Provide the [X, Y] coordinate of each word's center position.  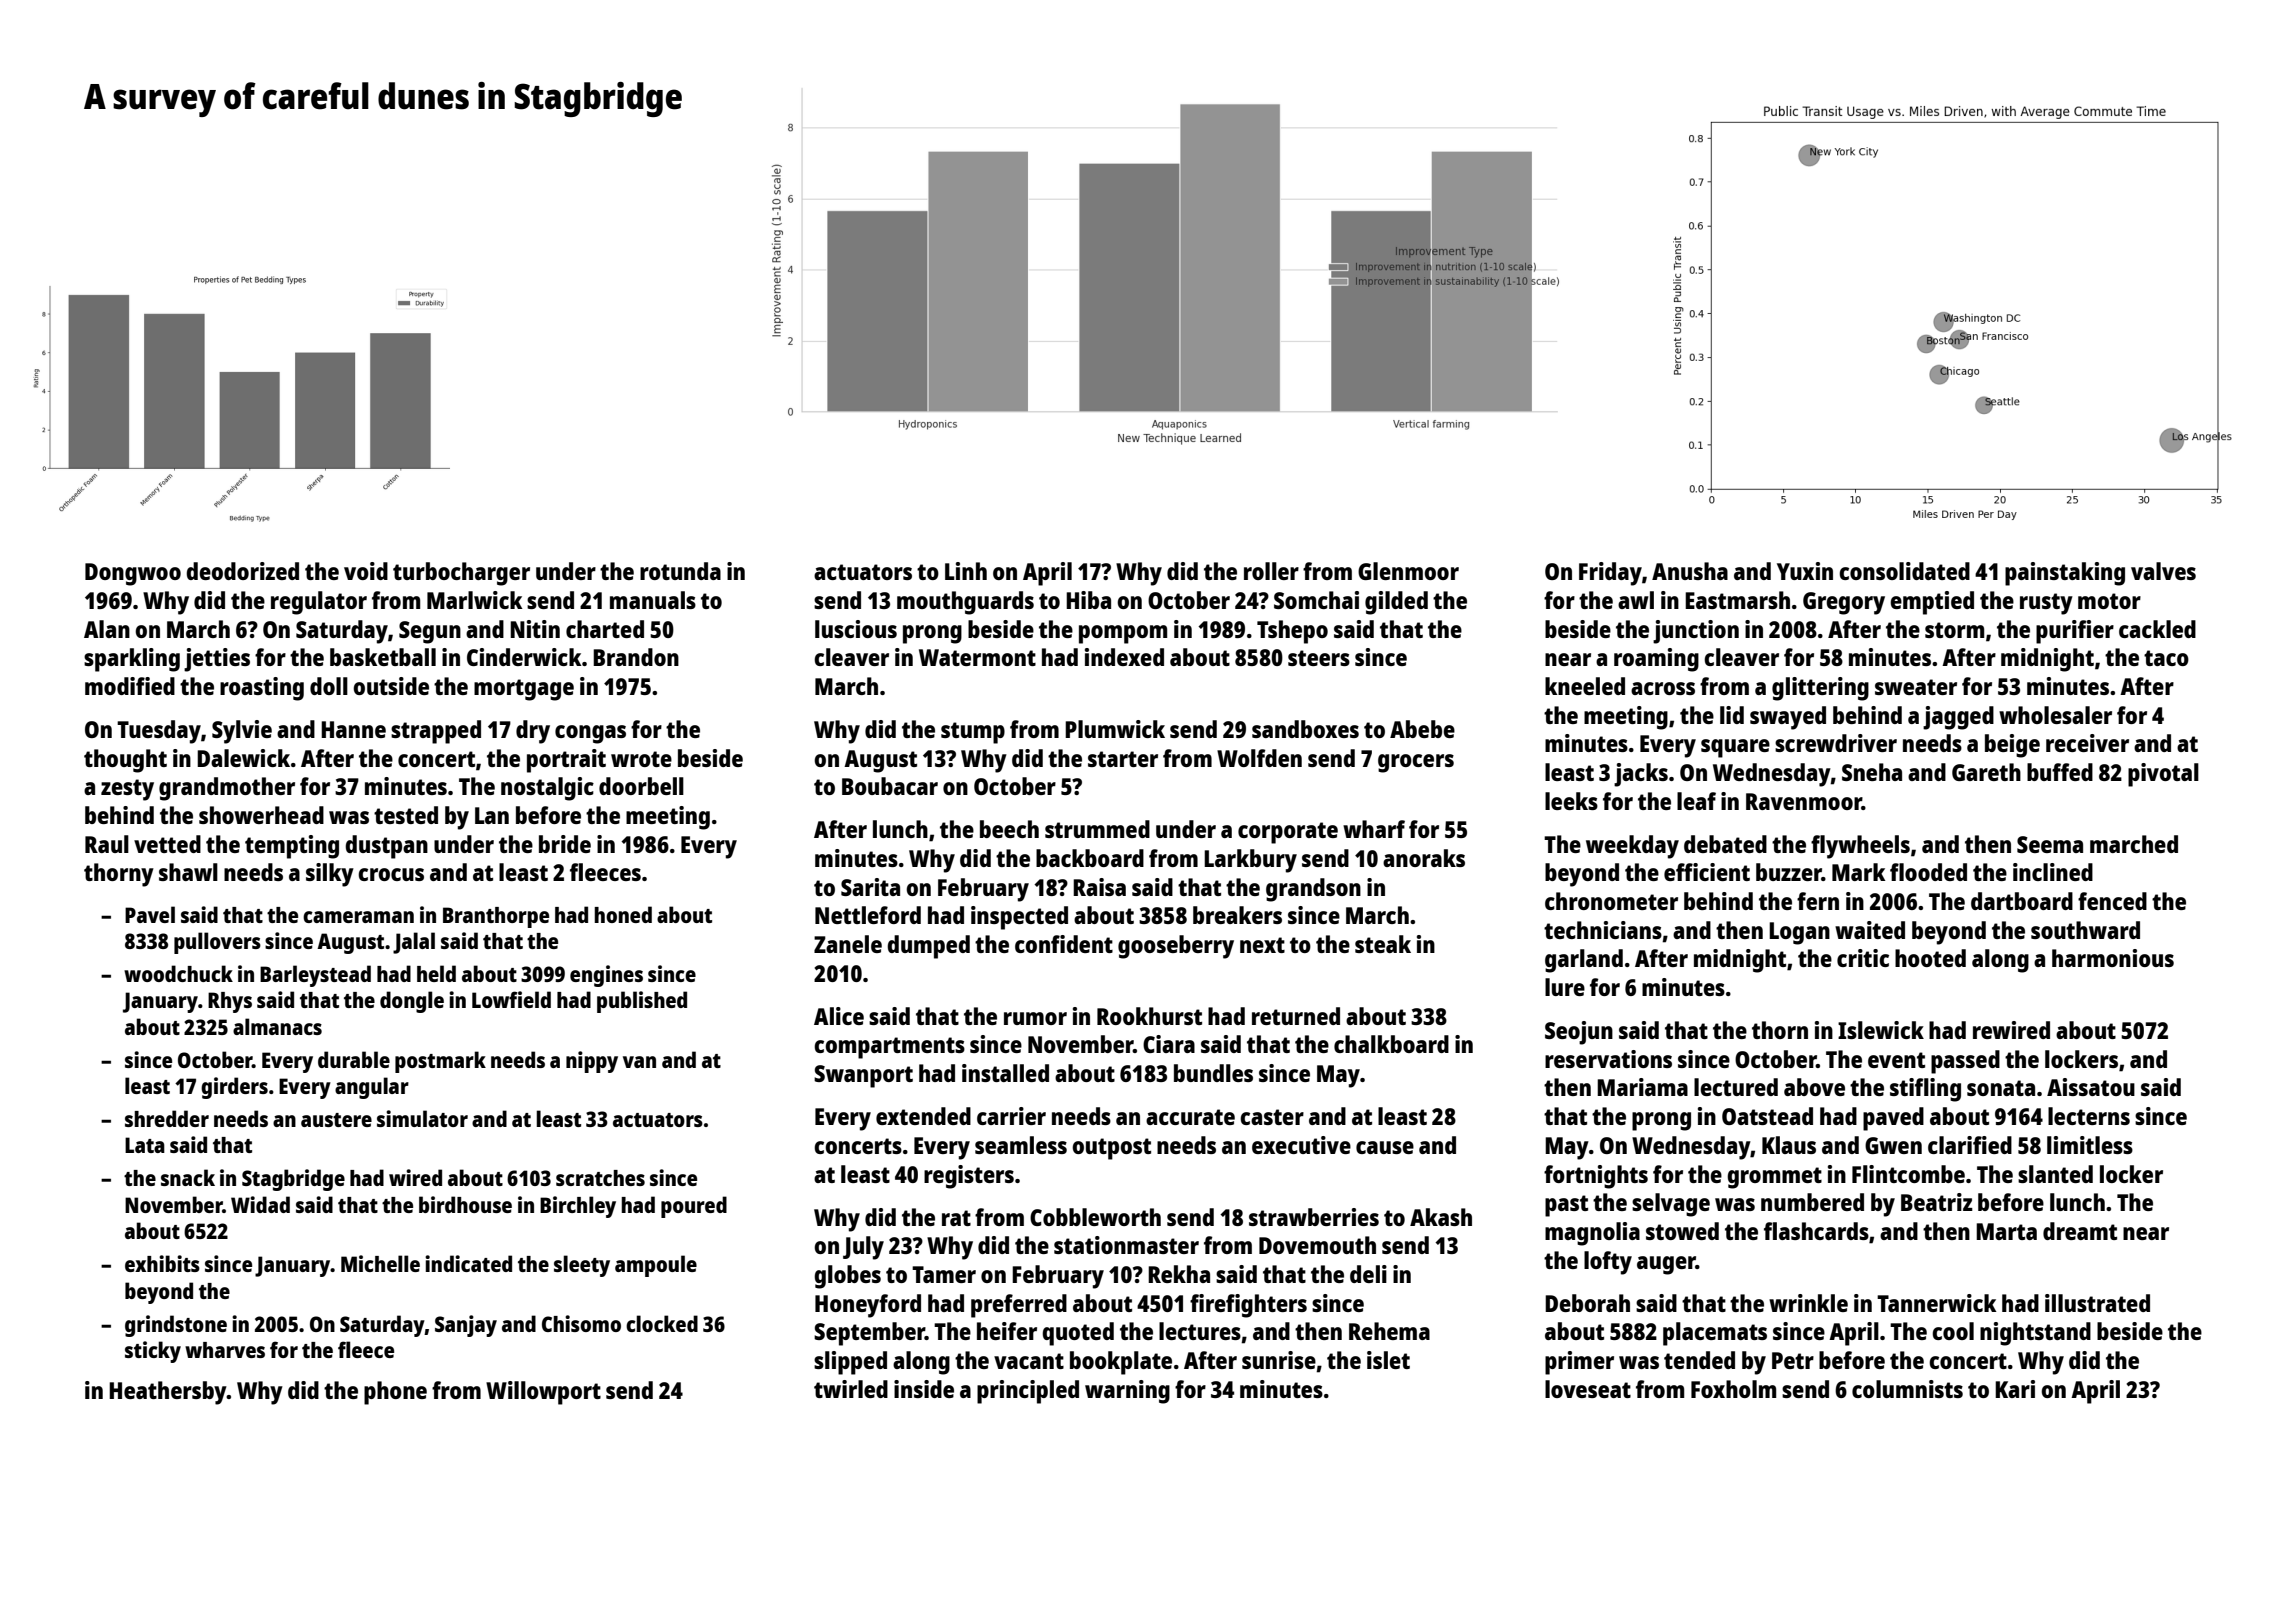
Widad [260, 1204]
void [366, 571]
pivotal [2163, 775]
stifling [1925, 1090]
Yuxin [1805, 571]
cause [1385, 1147]
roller [1271, 571]
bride [565, 844]
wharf [1374, 829]
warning [1127, 1392]
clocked [662, 1323]
